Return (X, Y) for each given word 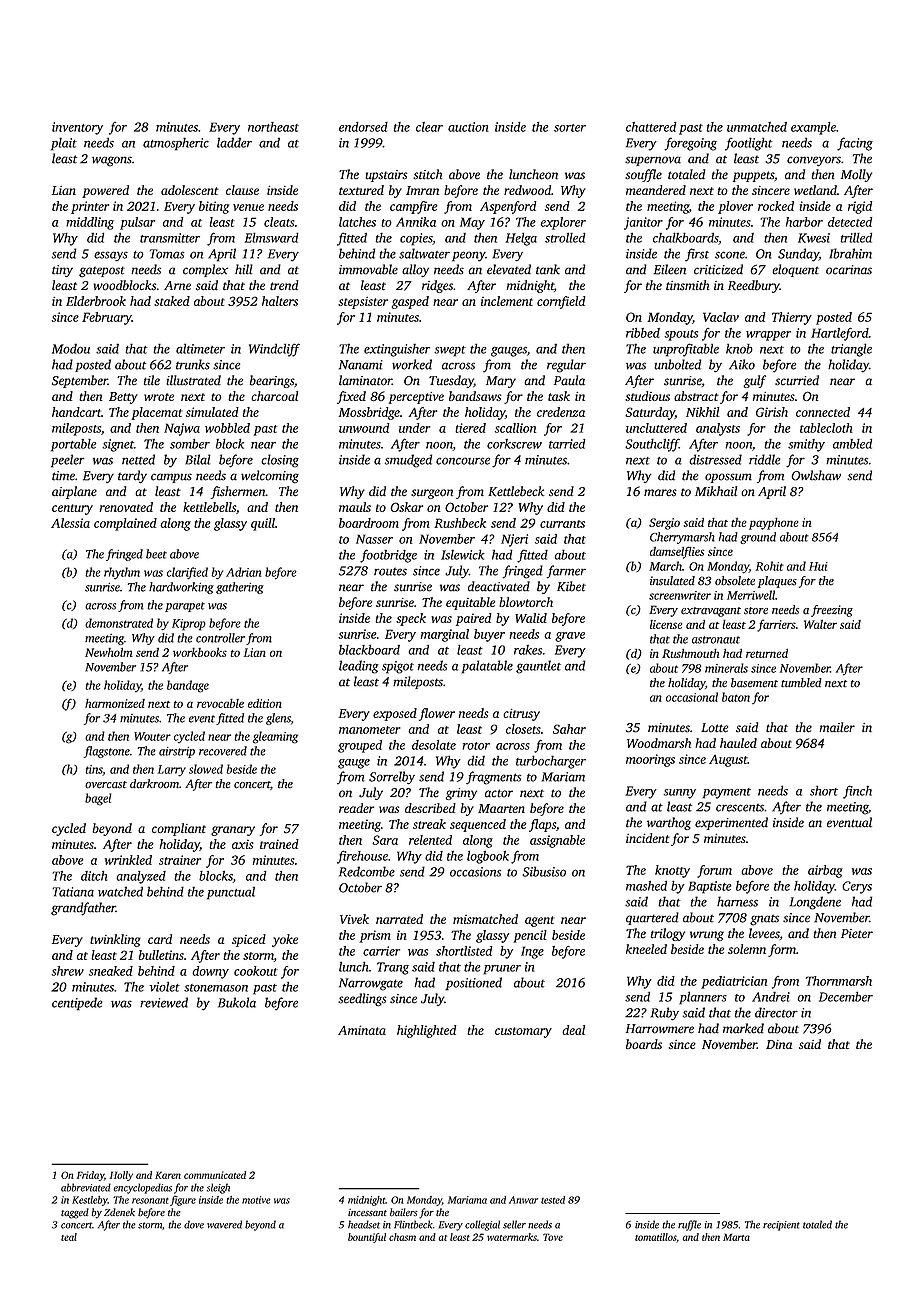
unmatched (757, 127)
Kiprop (189, 625)
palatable (487, 667)
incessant (367, 1213)
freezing (832, 611)
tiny (62, 271)
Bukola (237, 1002)
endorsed (363, 127)
